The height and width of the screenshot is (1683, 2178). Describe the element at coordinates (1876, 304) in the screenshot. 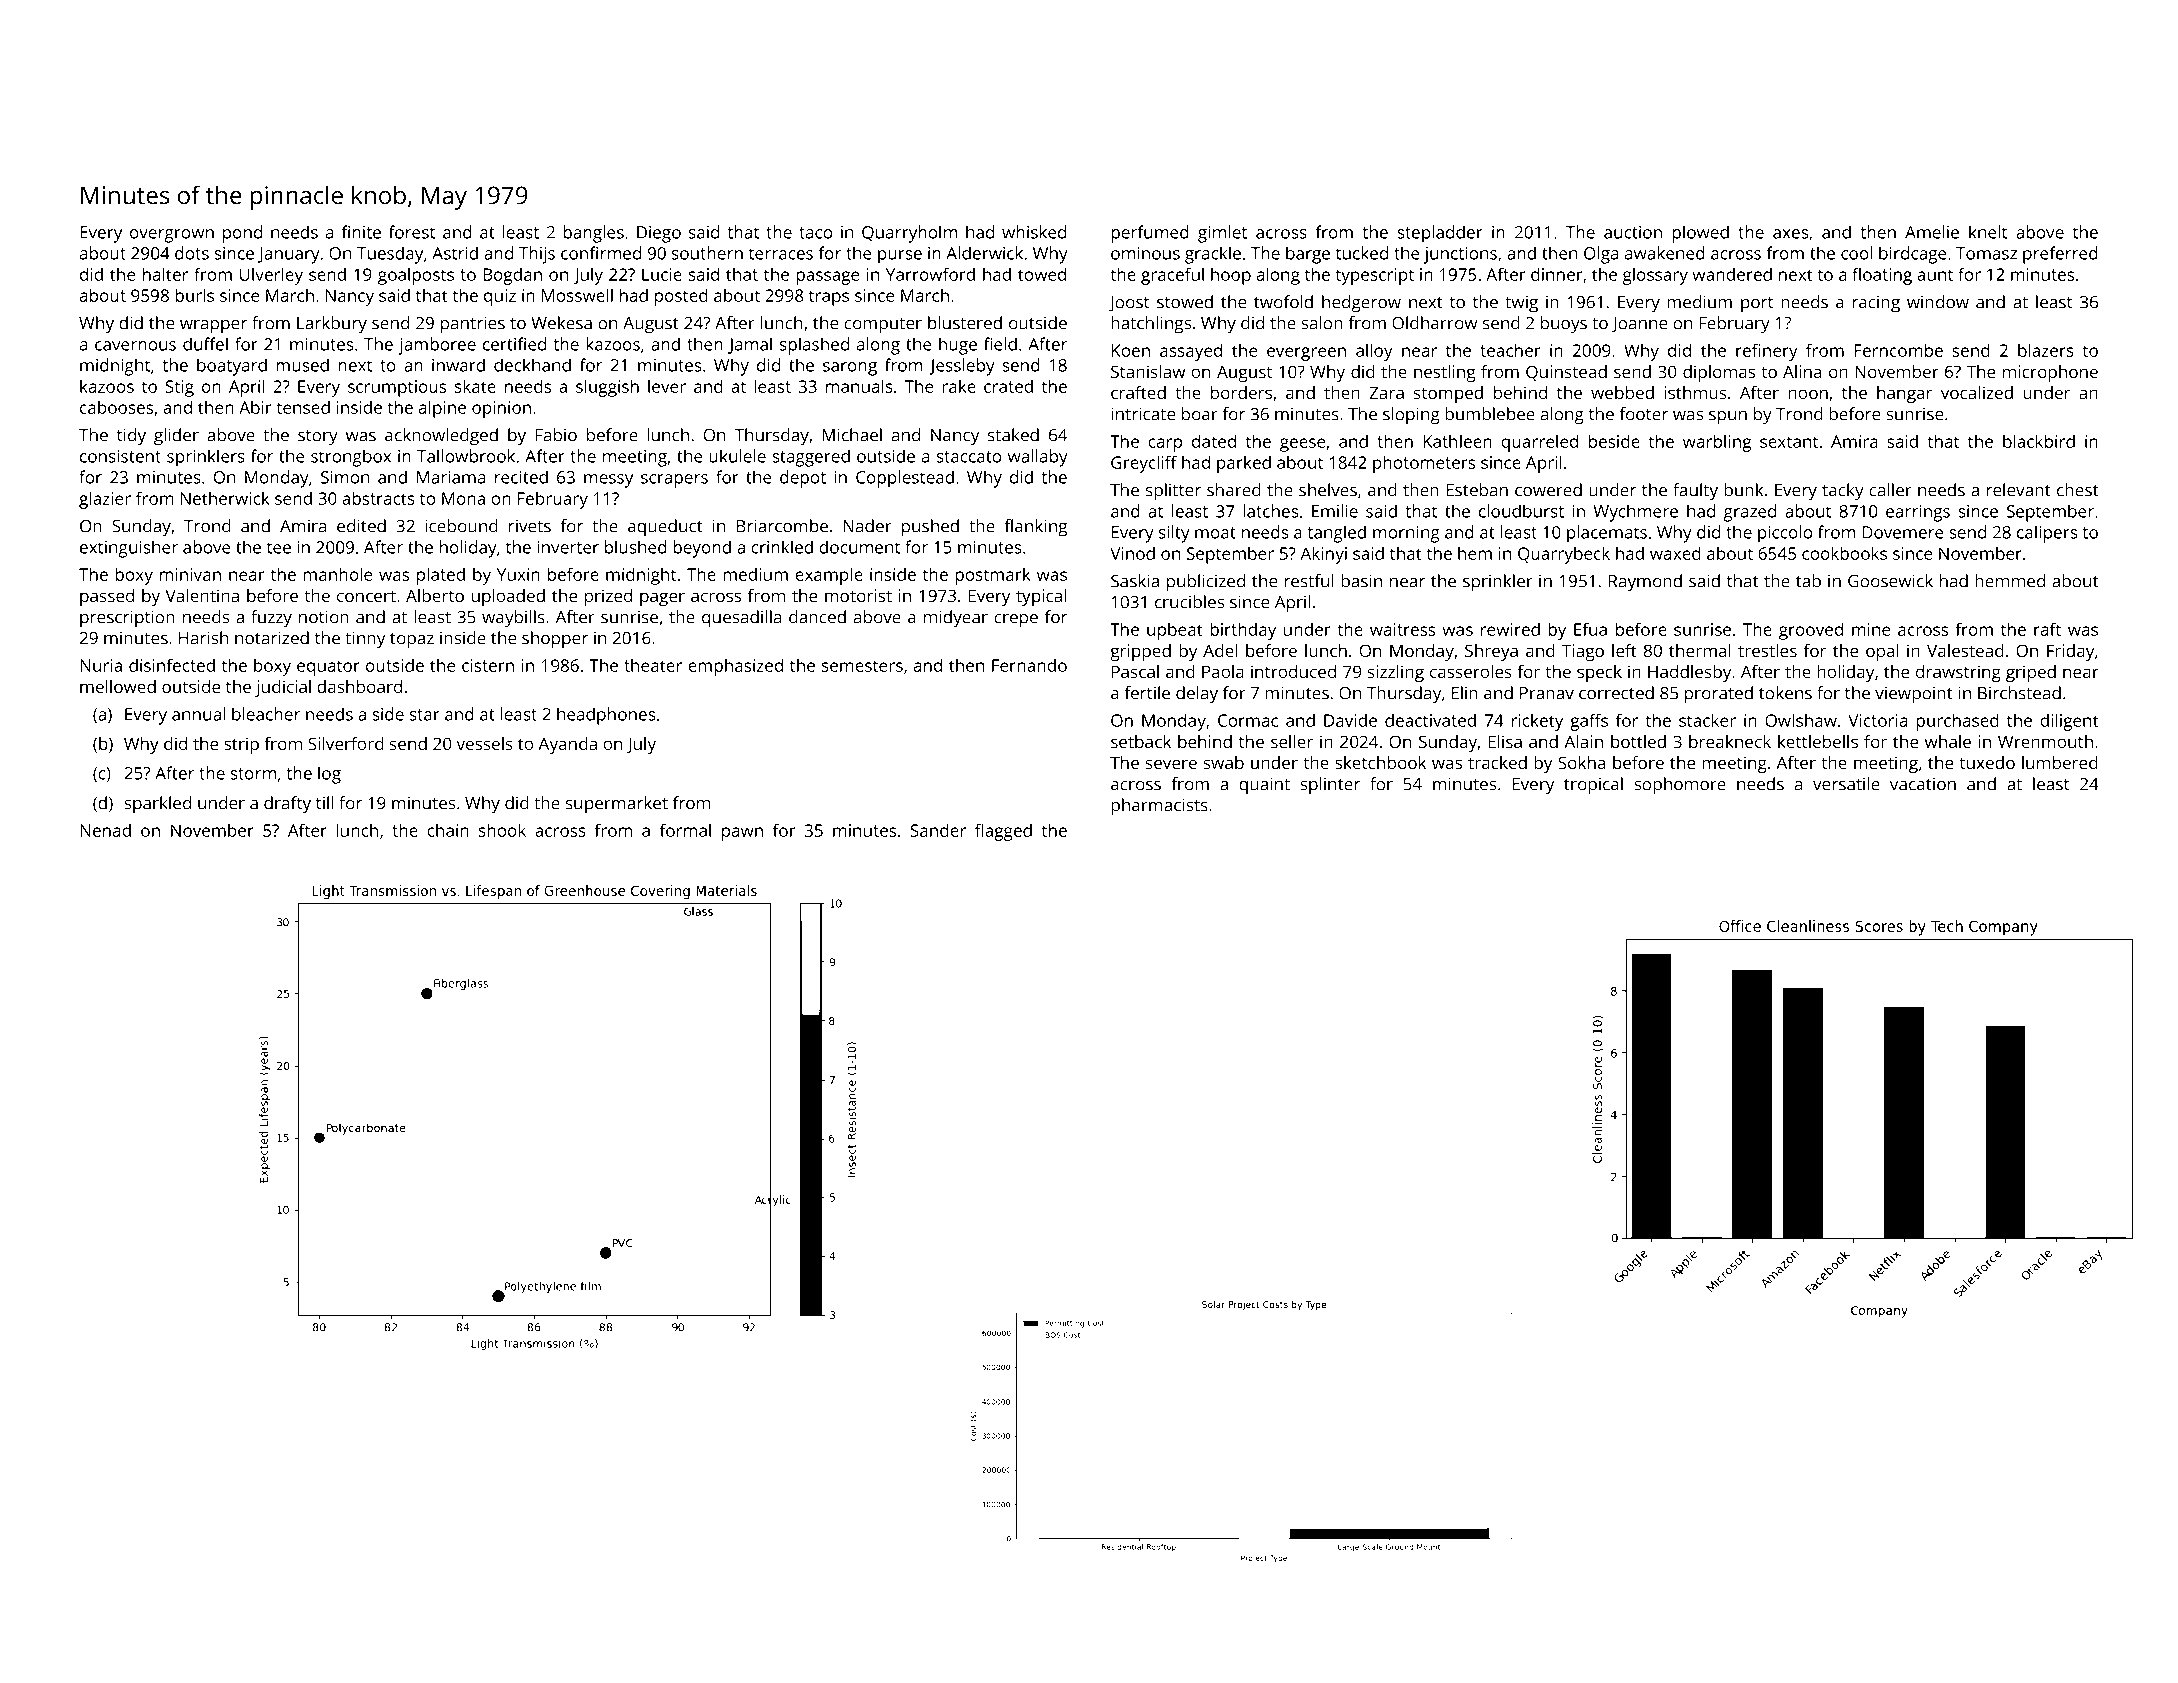

I see `racing` at that location.
